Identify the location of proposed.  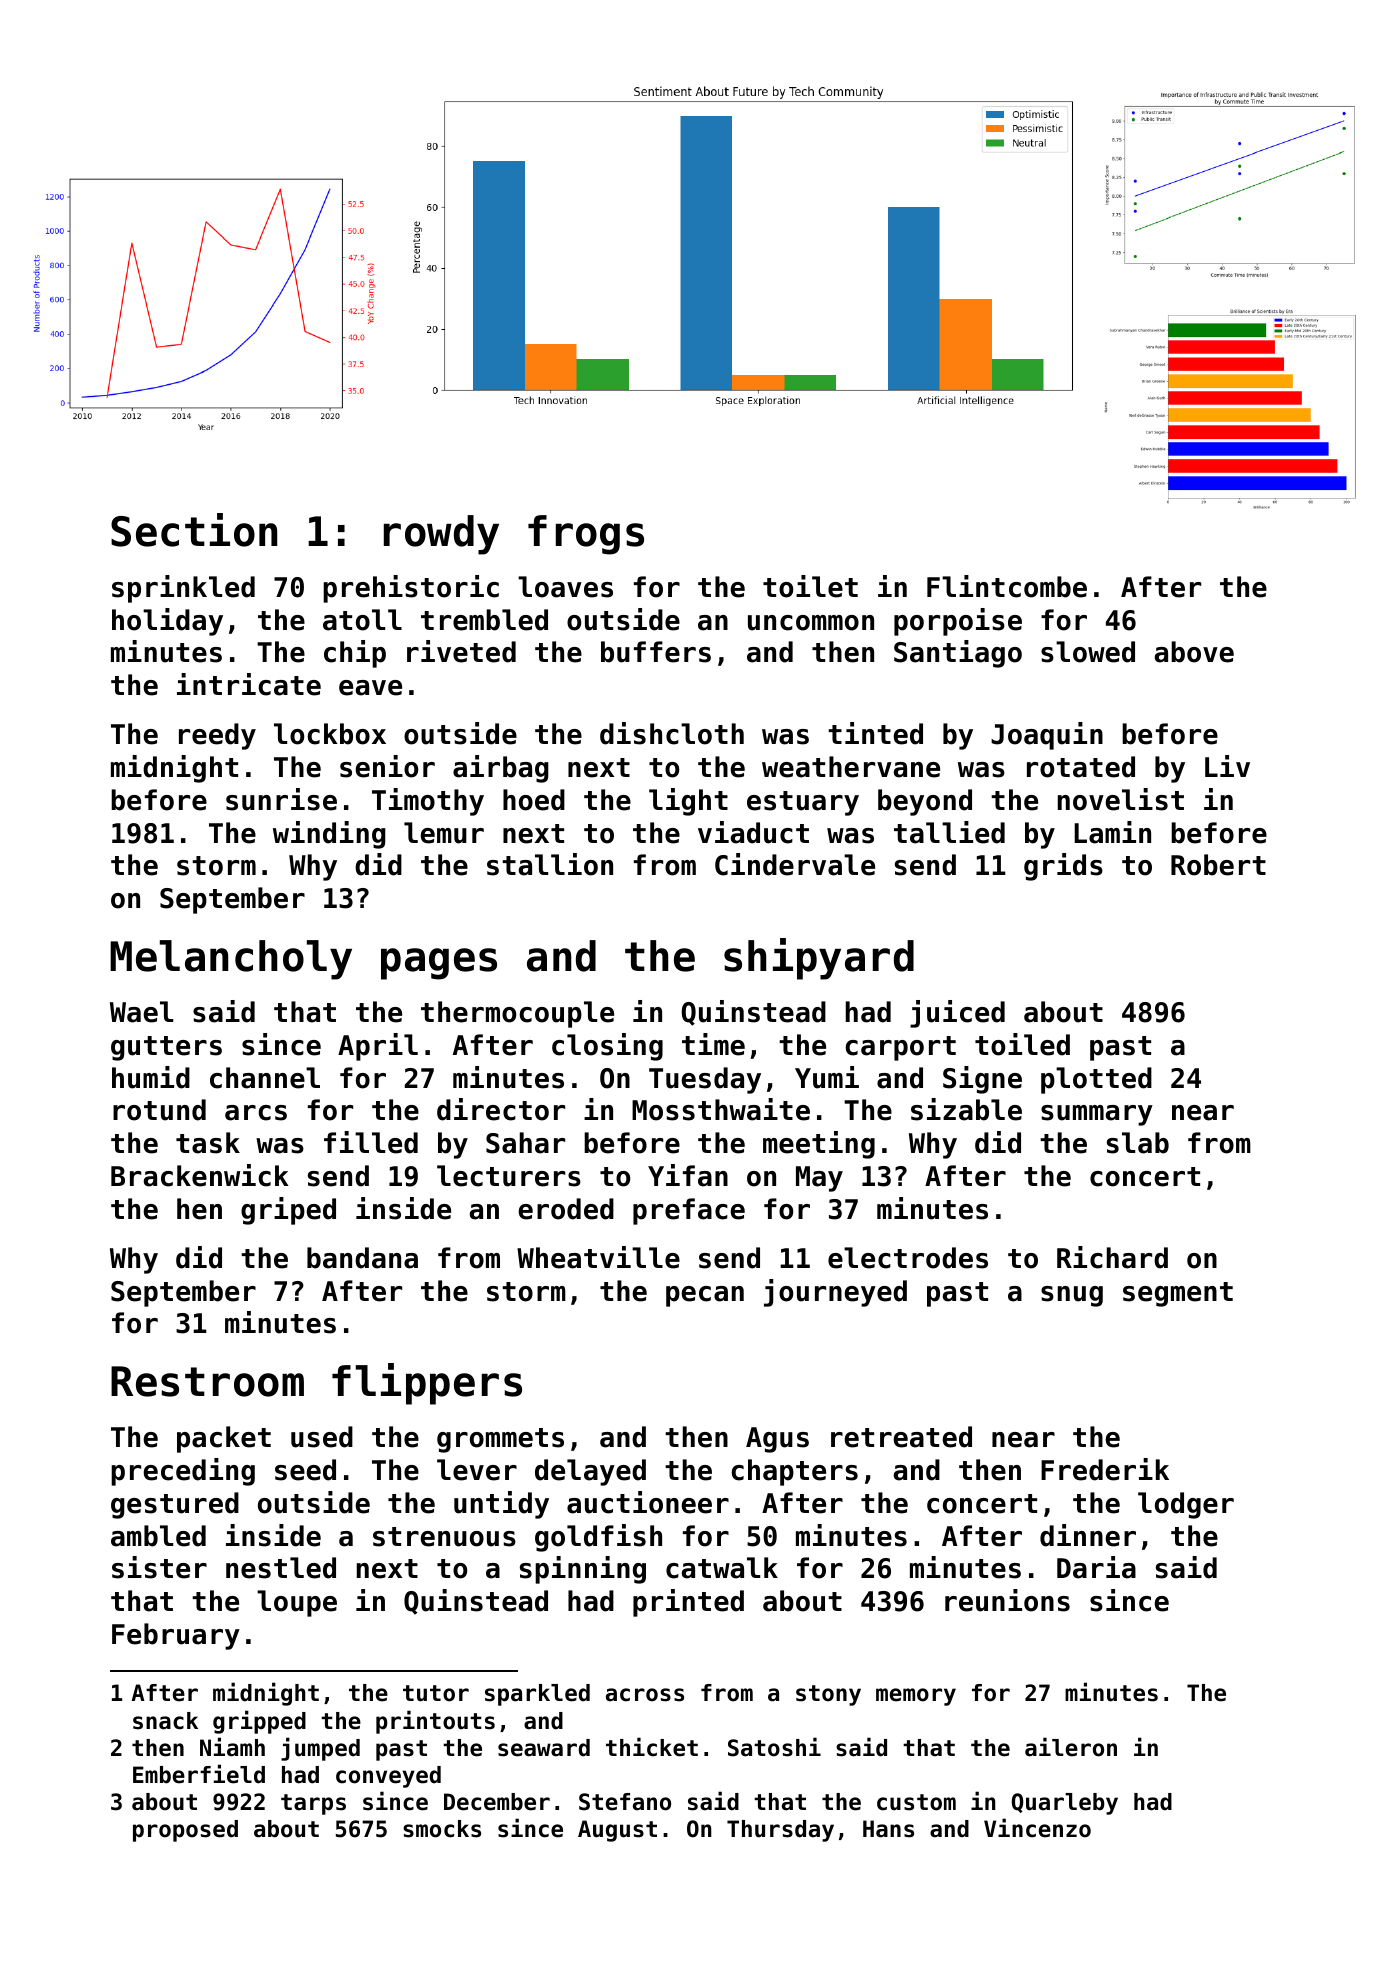
(185, 1831).
